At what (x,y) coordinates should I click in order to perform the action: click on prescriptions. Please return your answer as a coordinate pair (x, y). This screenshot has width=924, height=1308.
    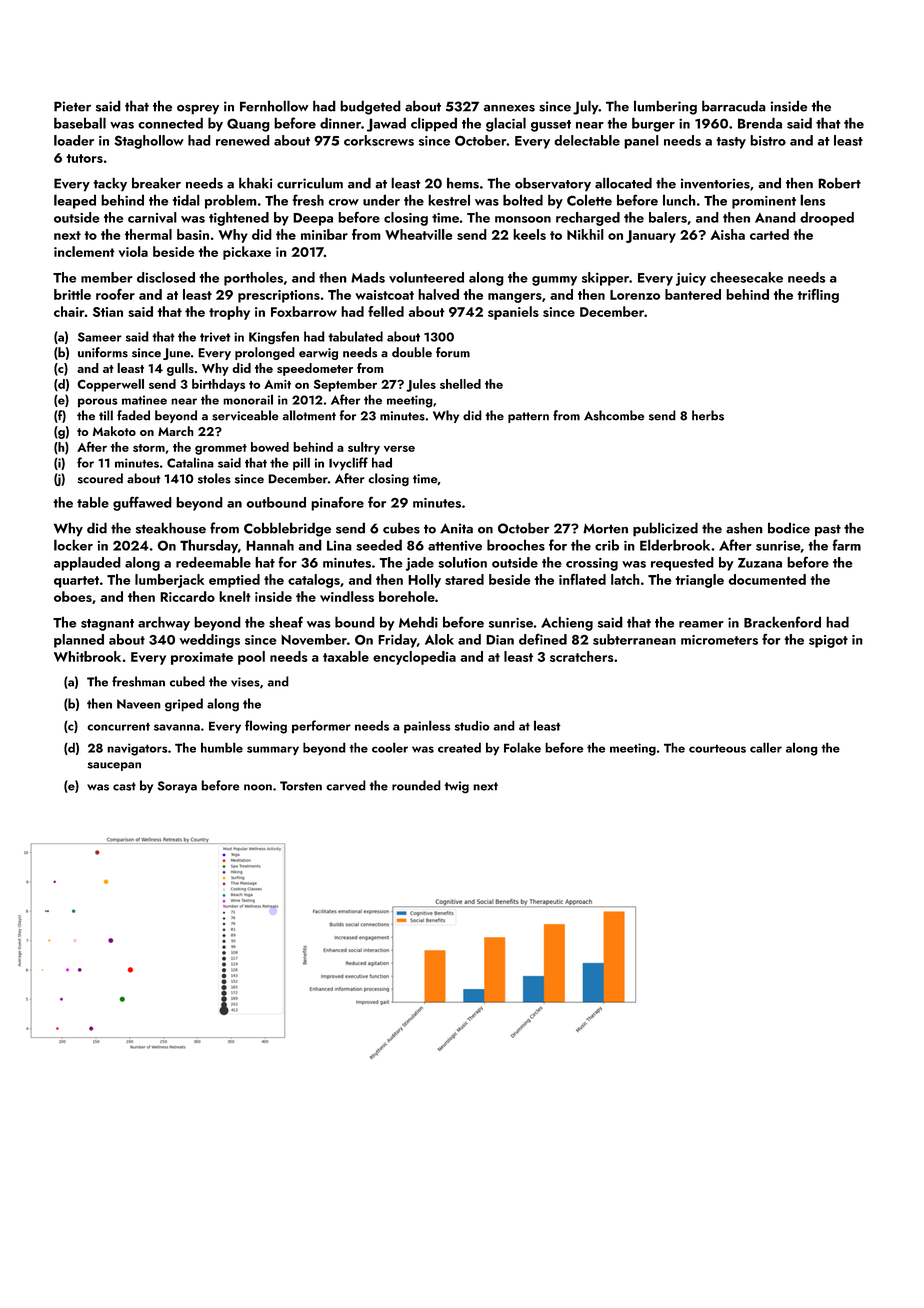
    Looking at the image, I should click on (279, 296).
